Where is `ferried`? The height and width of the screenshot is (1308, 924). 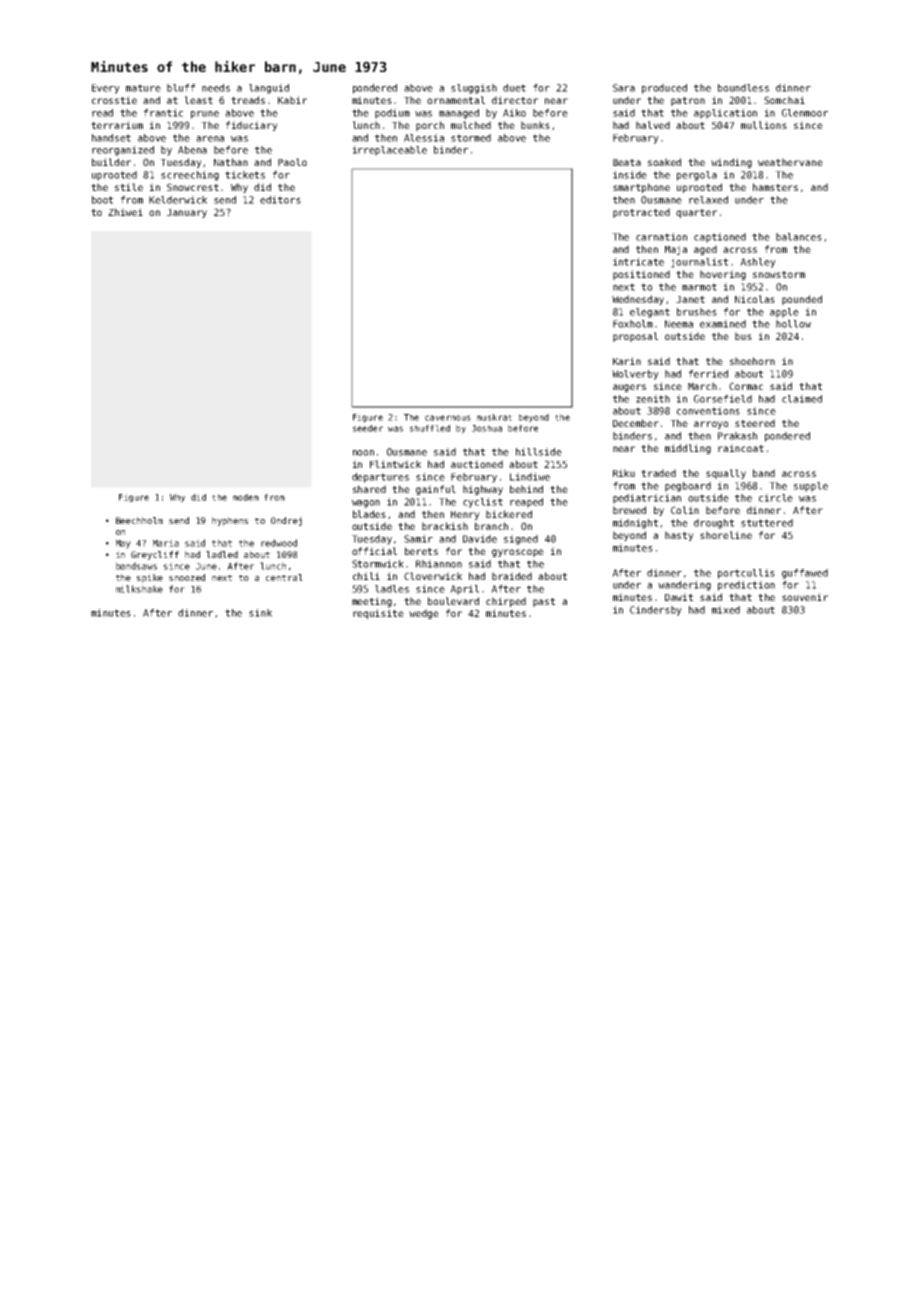
ferried is located at coordinates (708, 374).
